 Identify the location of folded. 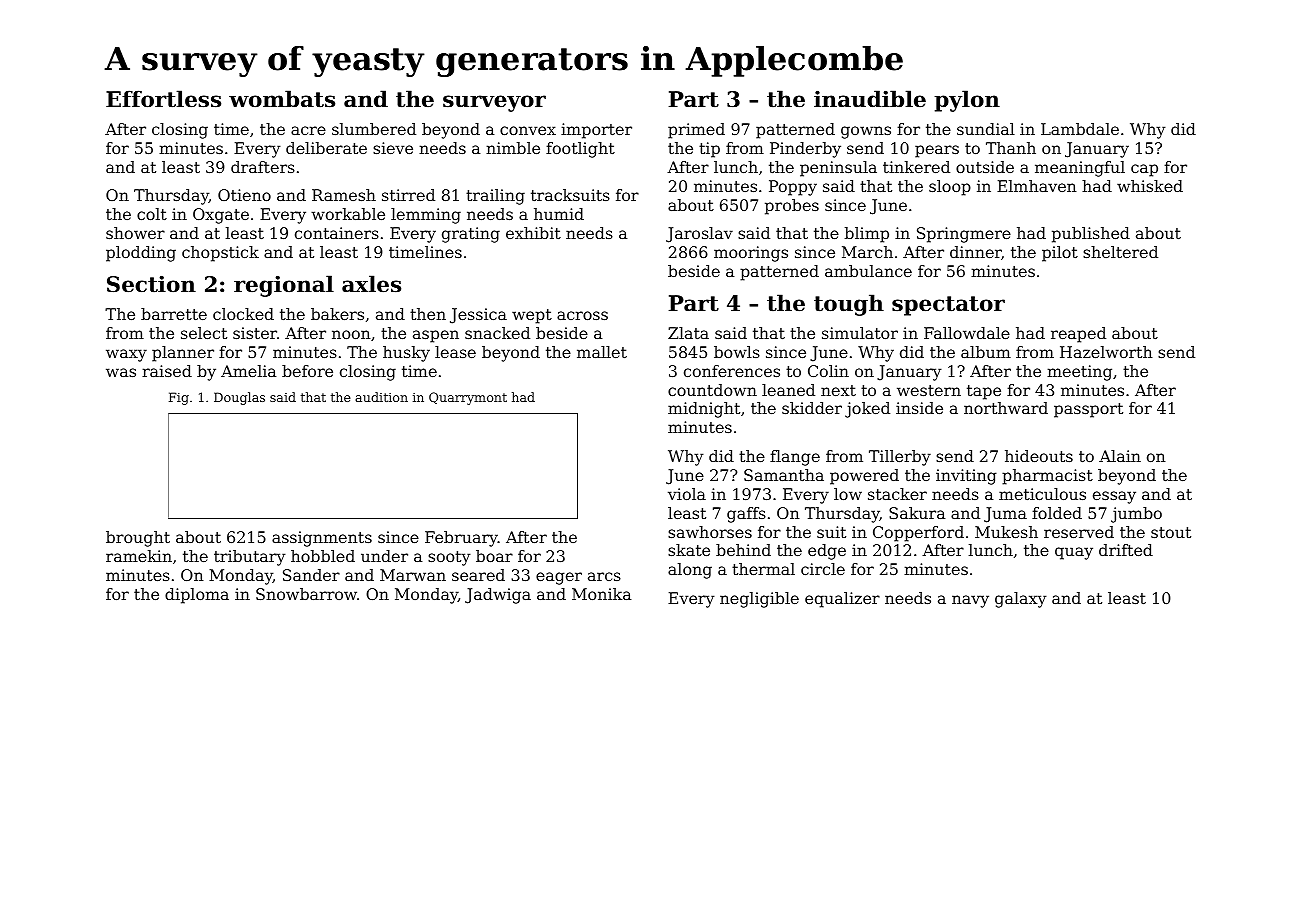
(1057, 513).
